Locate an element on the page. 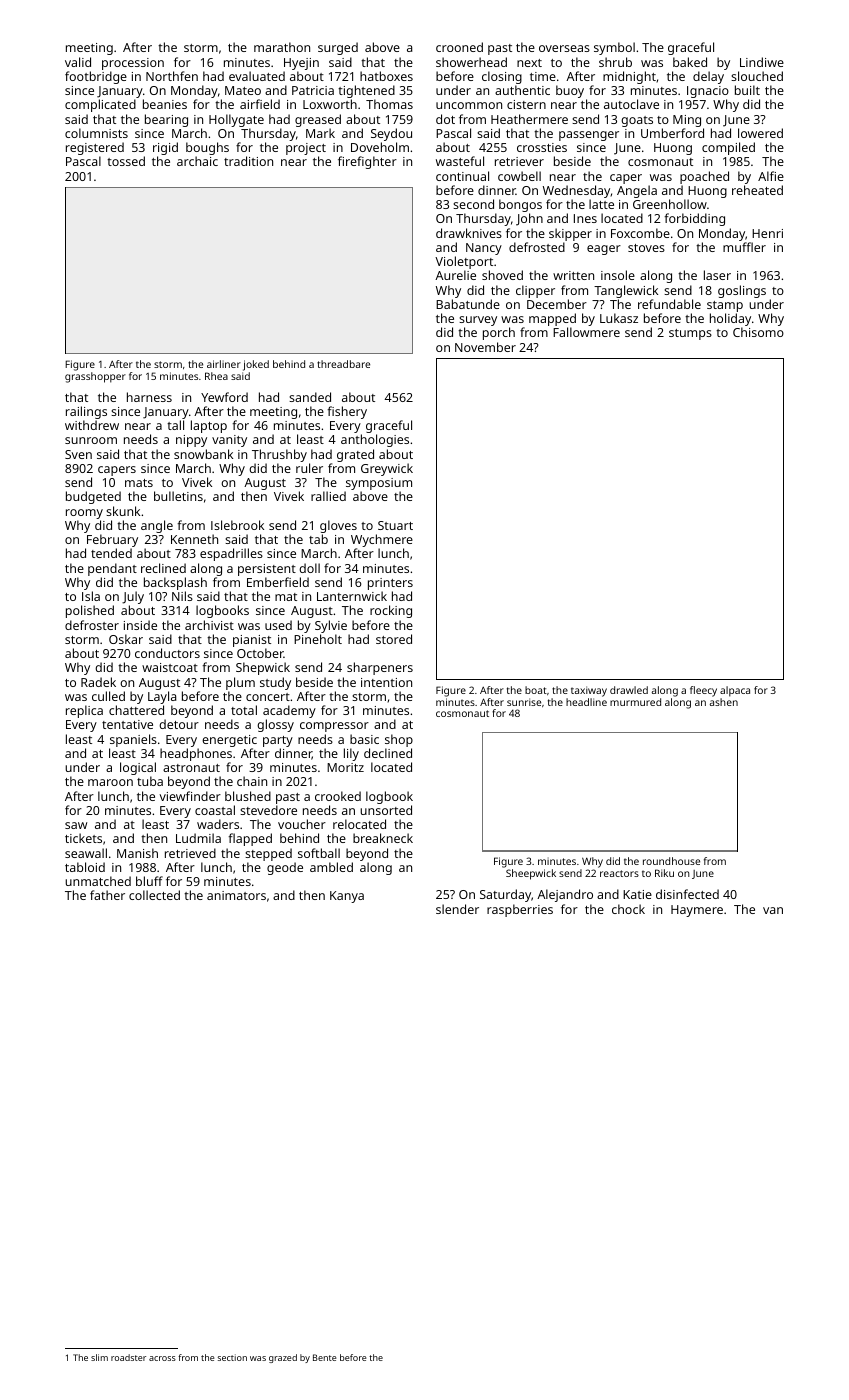  Greywick is located at coordinates (387, 469).
